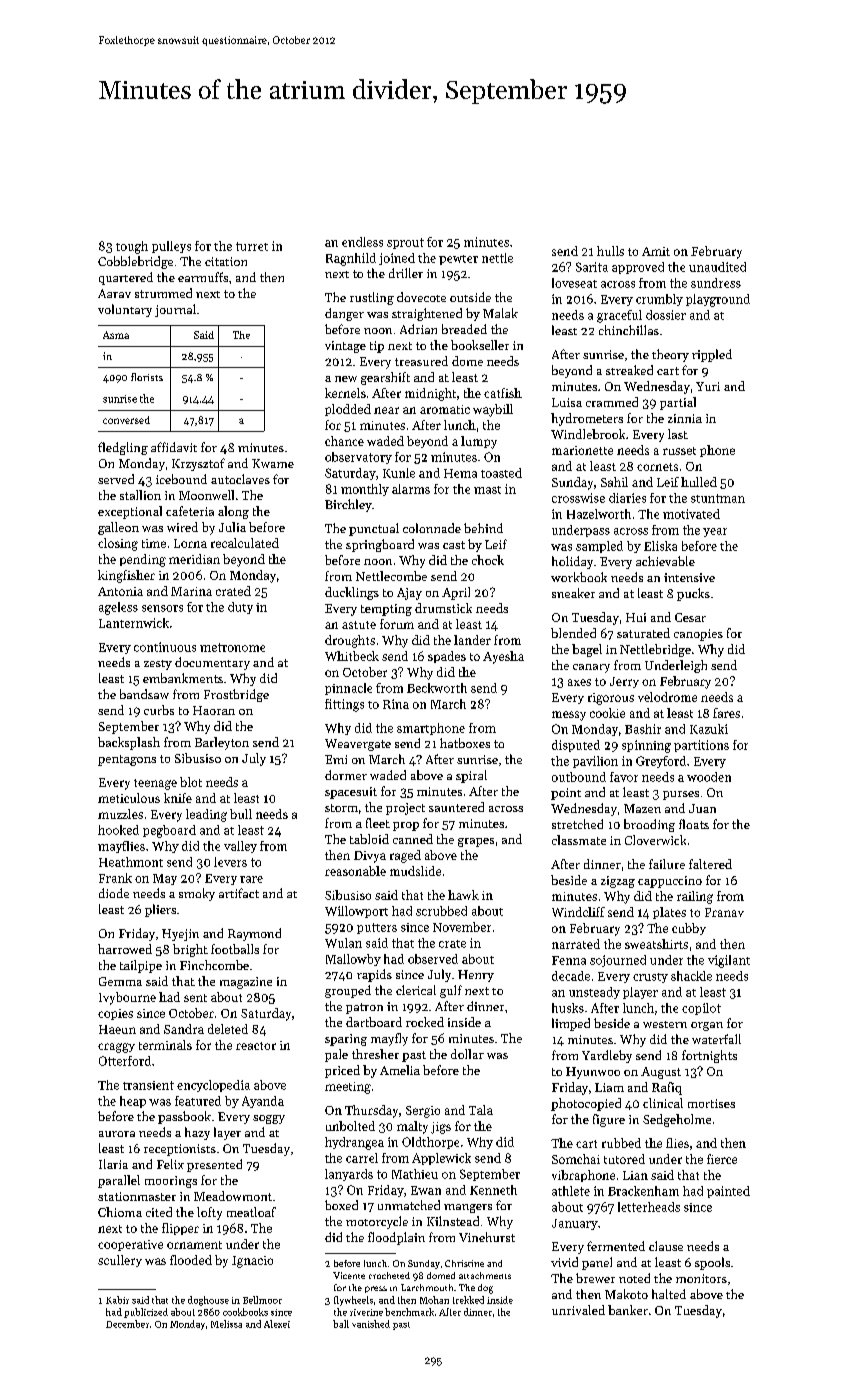 The image size is (849, 1400). Describe the element at coordinates (406, 273) in the screenshot. I see `driller` at that location.
